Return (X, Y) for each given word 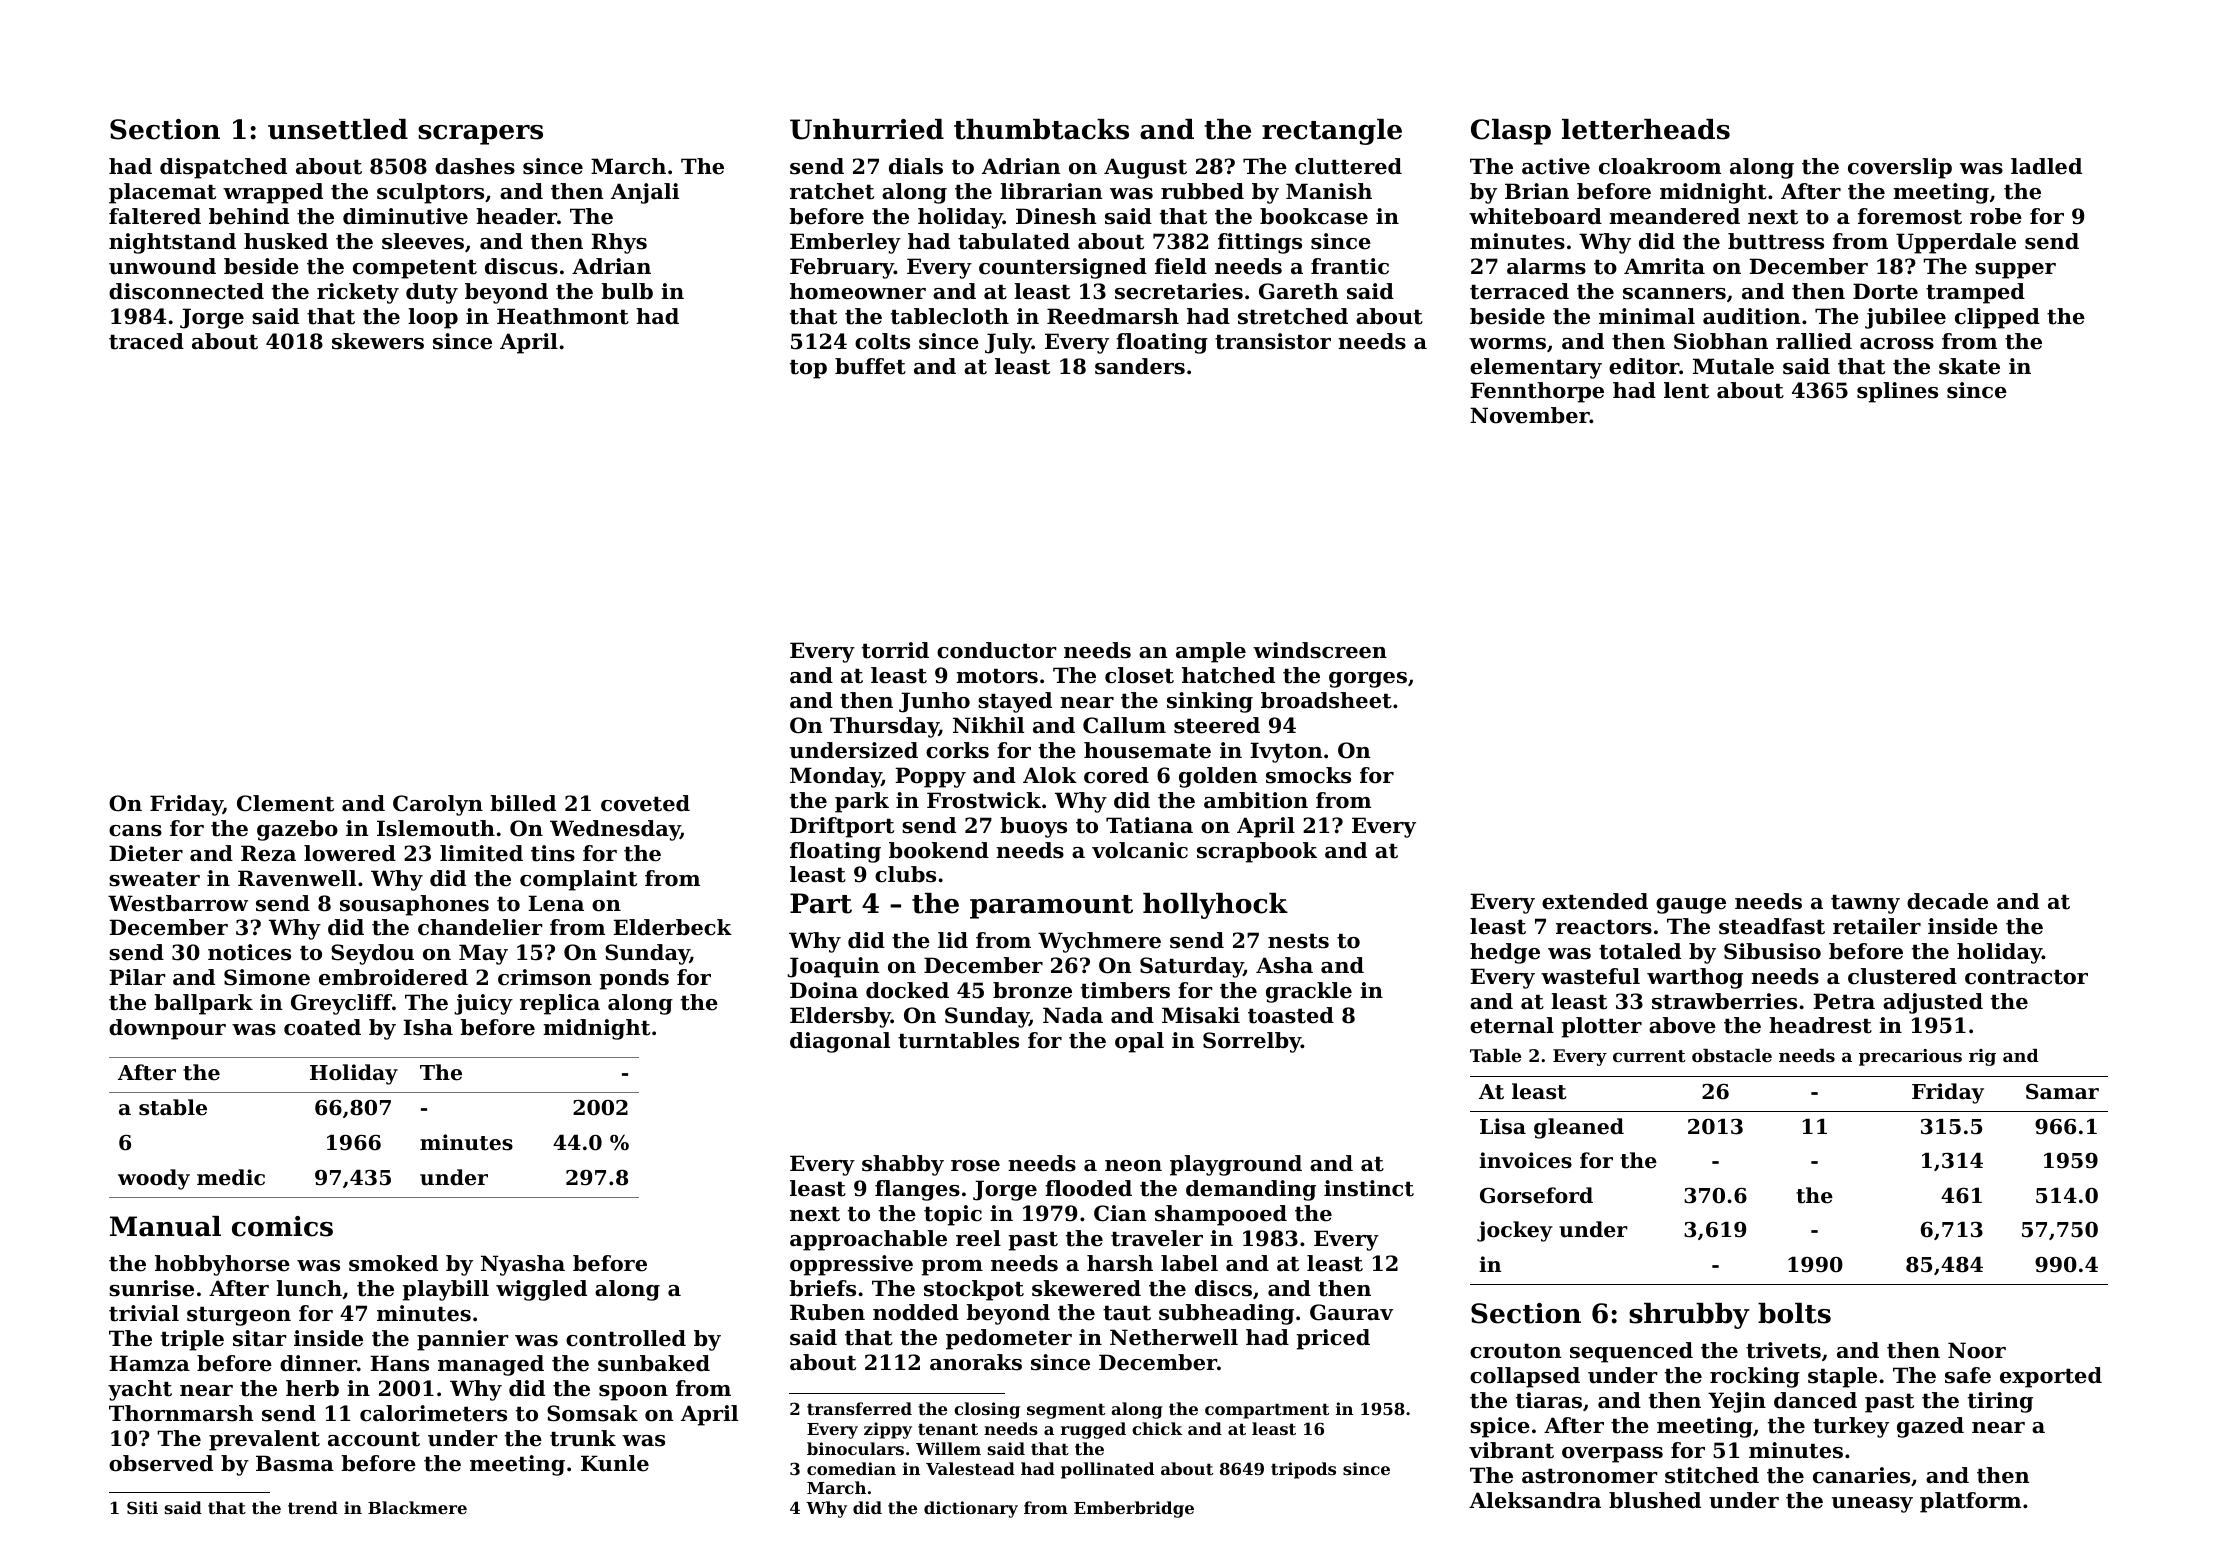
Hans (399, 1363)
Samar (2062, 1092)
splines (1897, 392)
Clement (285, 803)
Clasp (1511, 132)
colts (882, 341)
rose (975, 1166)
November (1530, 415)
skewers (378, 341)
